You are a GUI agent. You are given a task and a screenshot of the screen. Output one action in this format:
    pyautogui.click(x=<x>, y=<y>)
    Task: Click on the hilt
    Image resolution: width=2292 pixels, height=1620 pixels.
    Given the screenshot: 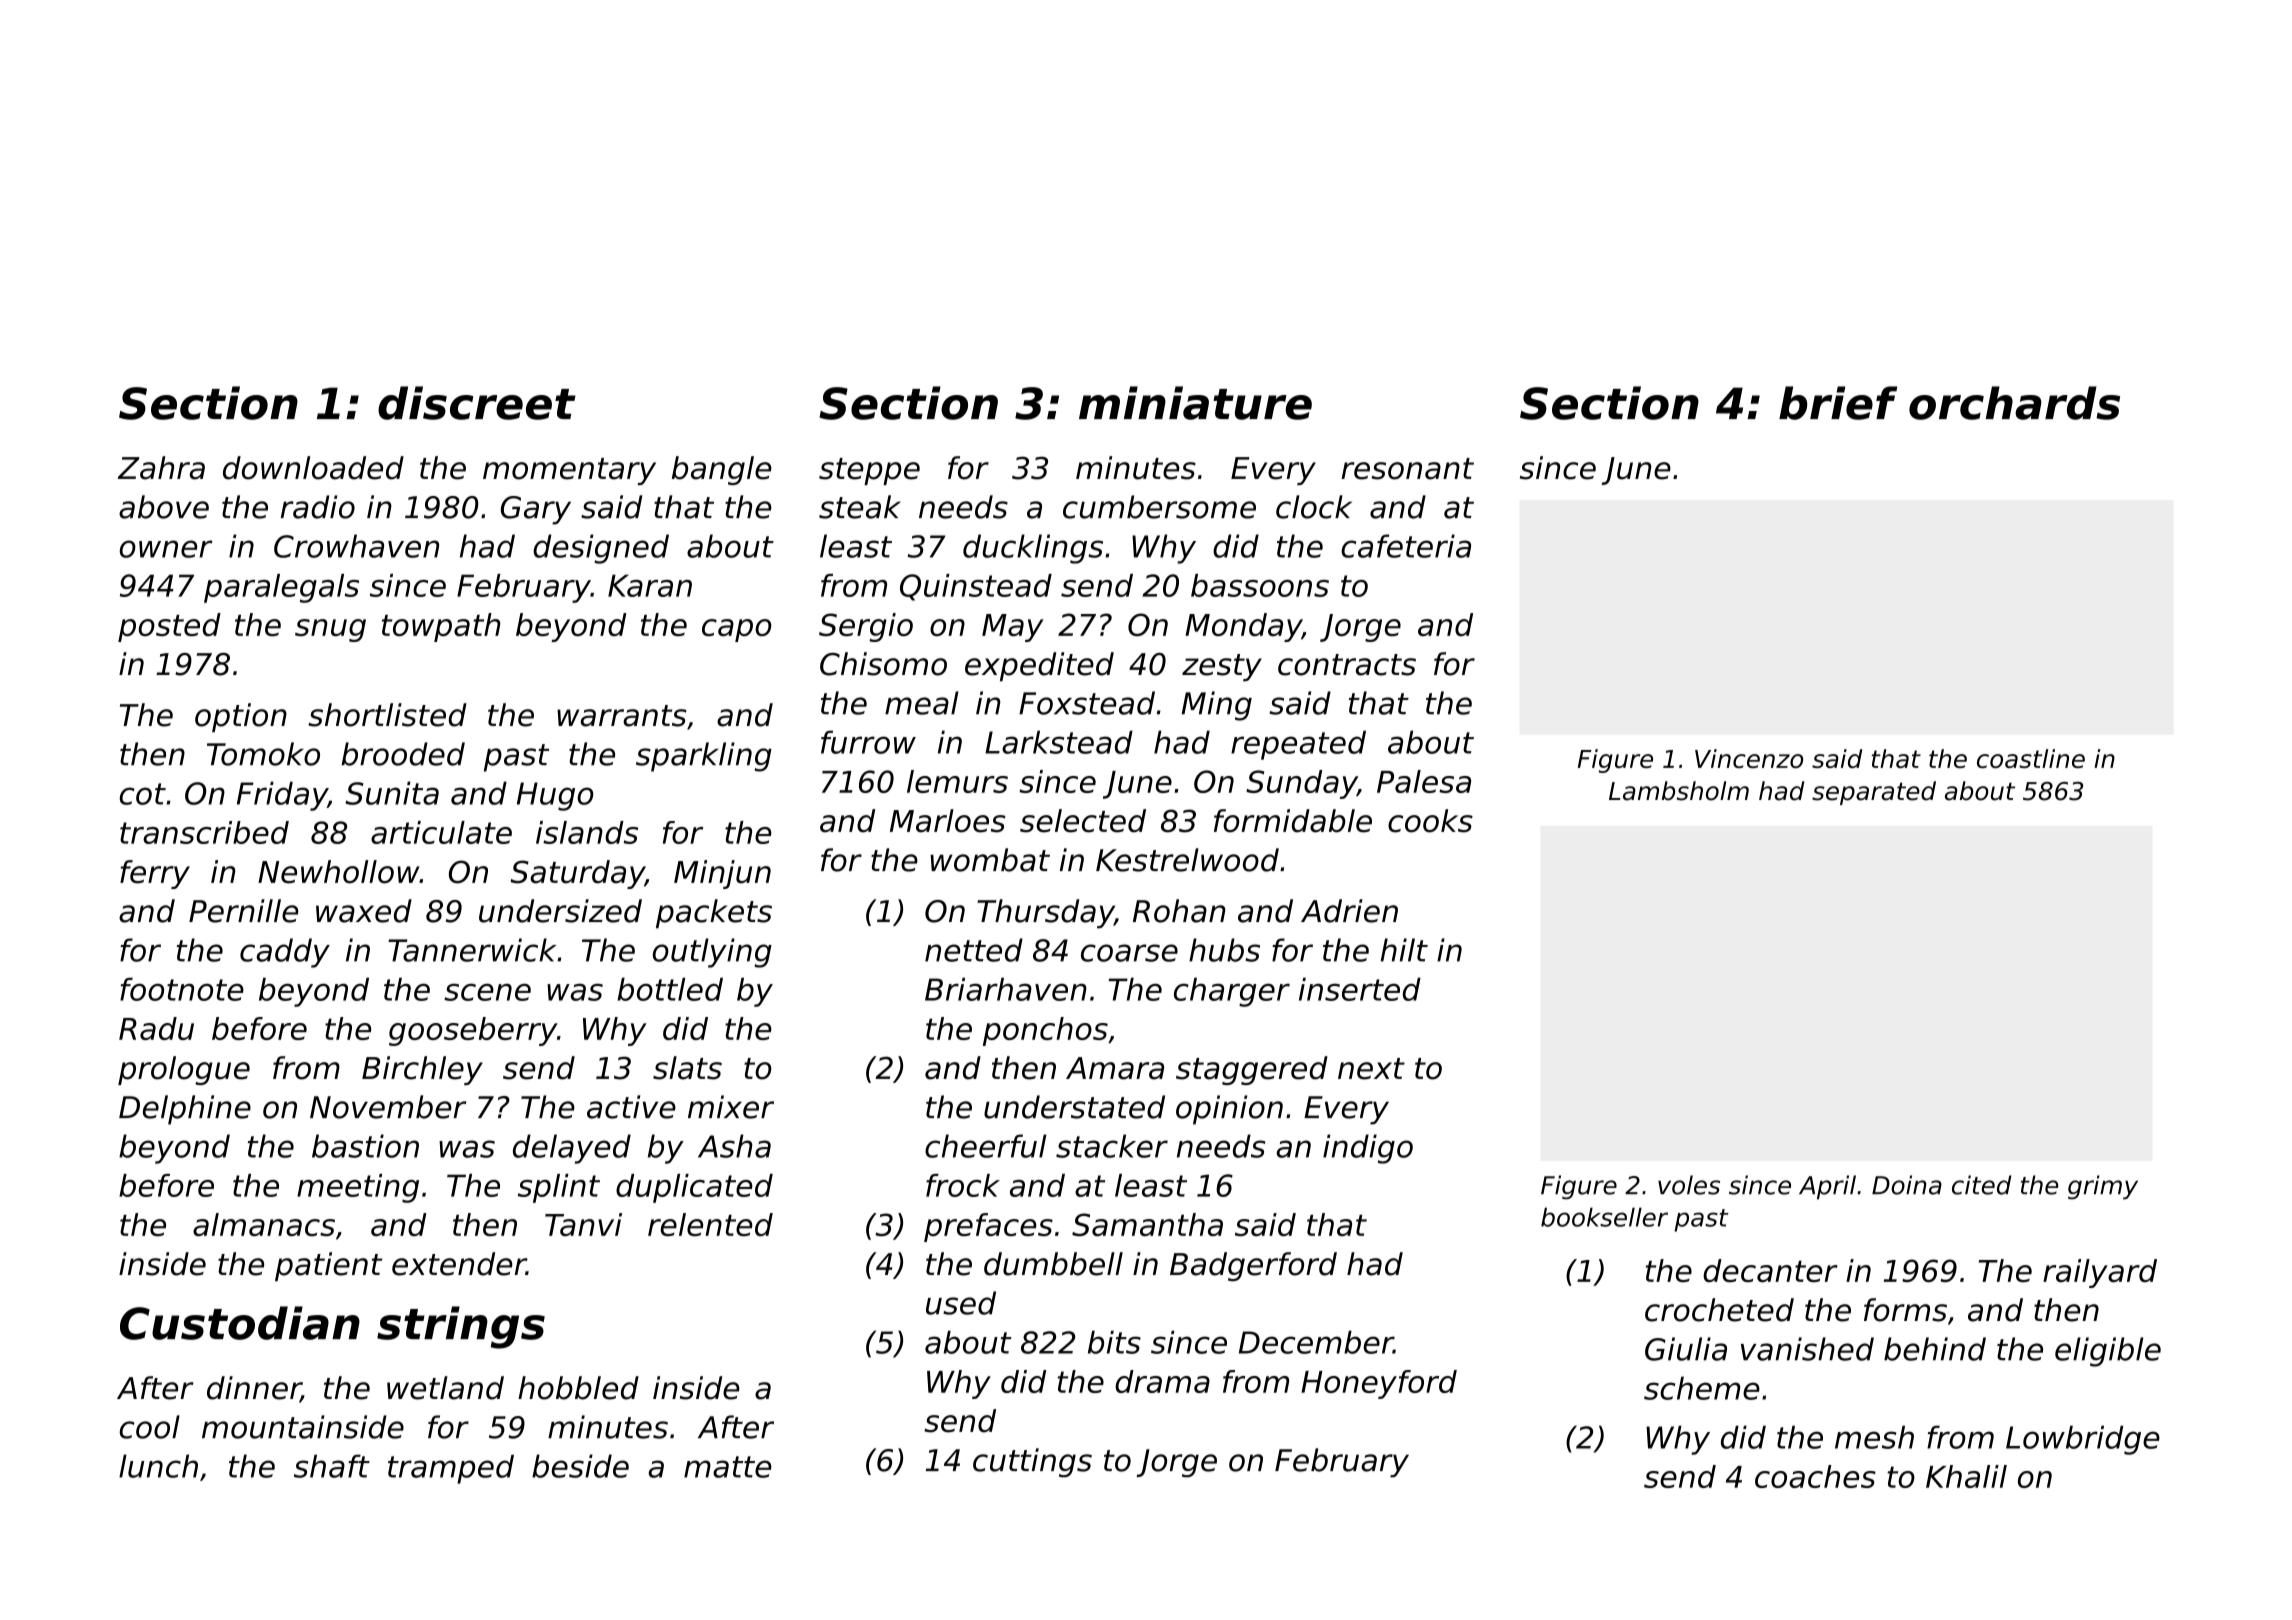 What is the action you would take?
    pyautogui.click(x=1404, y=950)
